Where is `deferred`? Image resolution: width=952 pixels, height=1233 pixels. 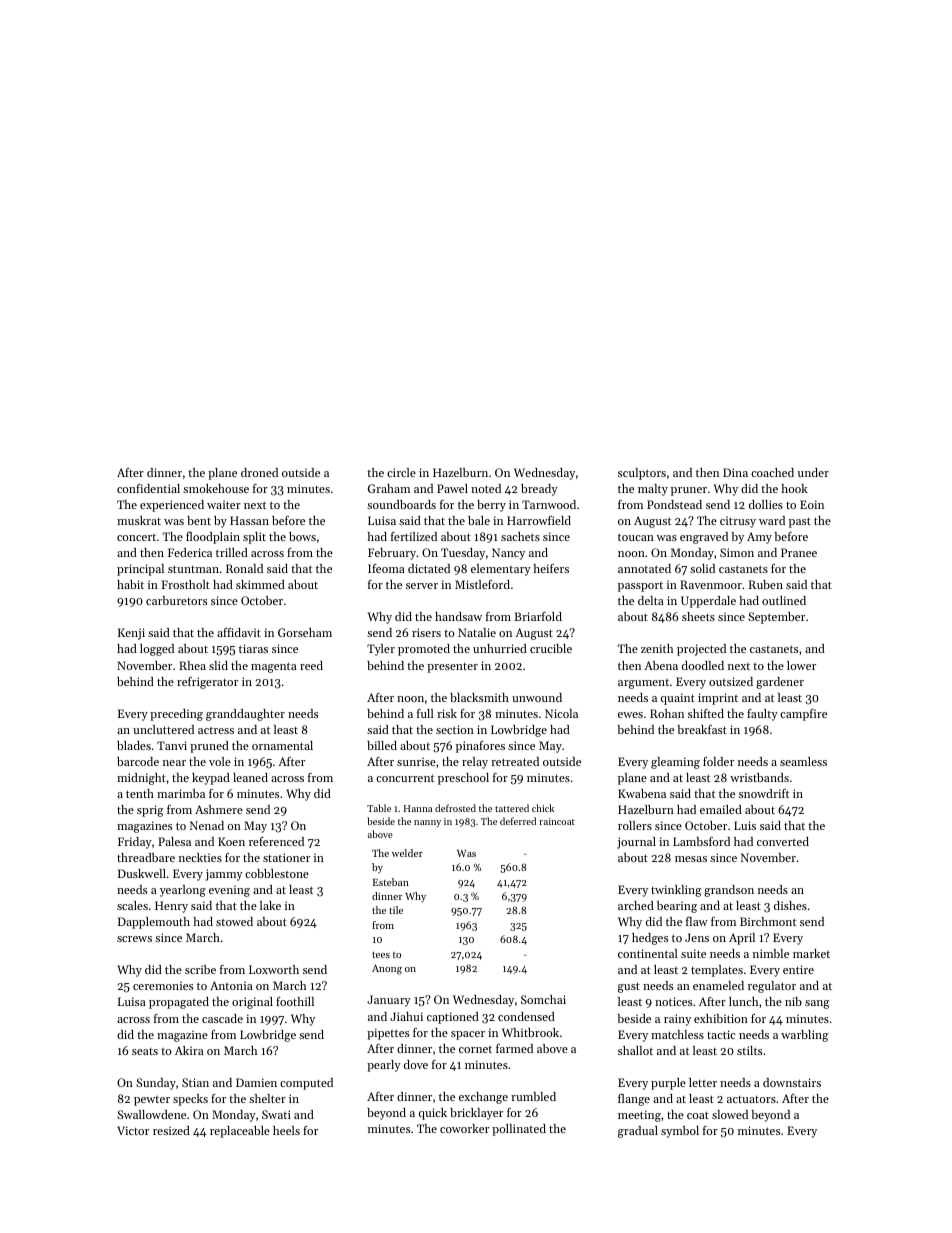
deferred is located at coordinates (518, 821).
